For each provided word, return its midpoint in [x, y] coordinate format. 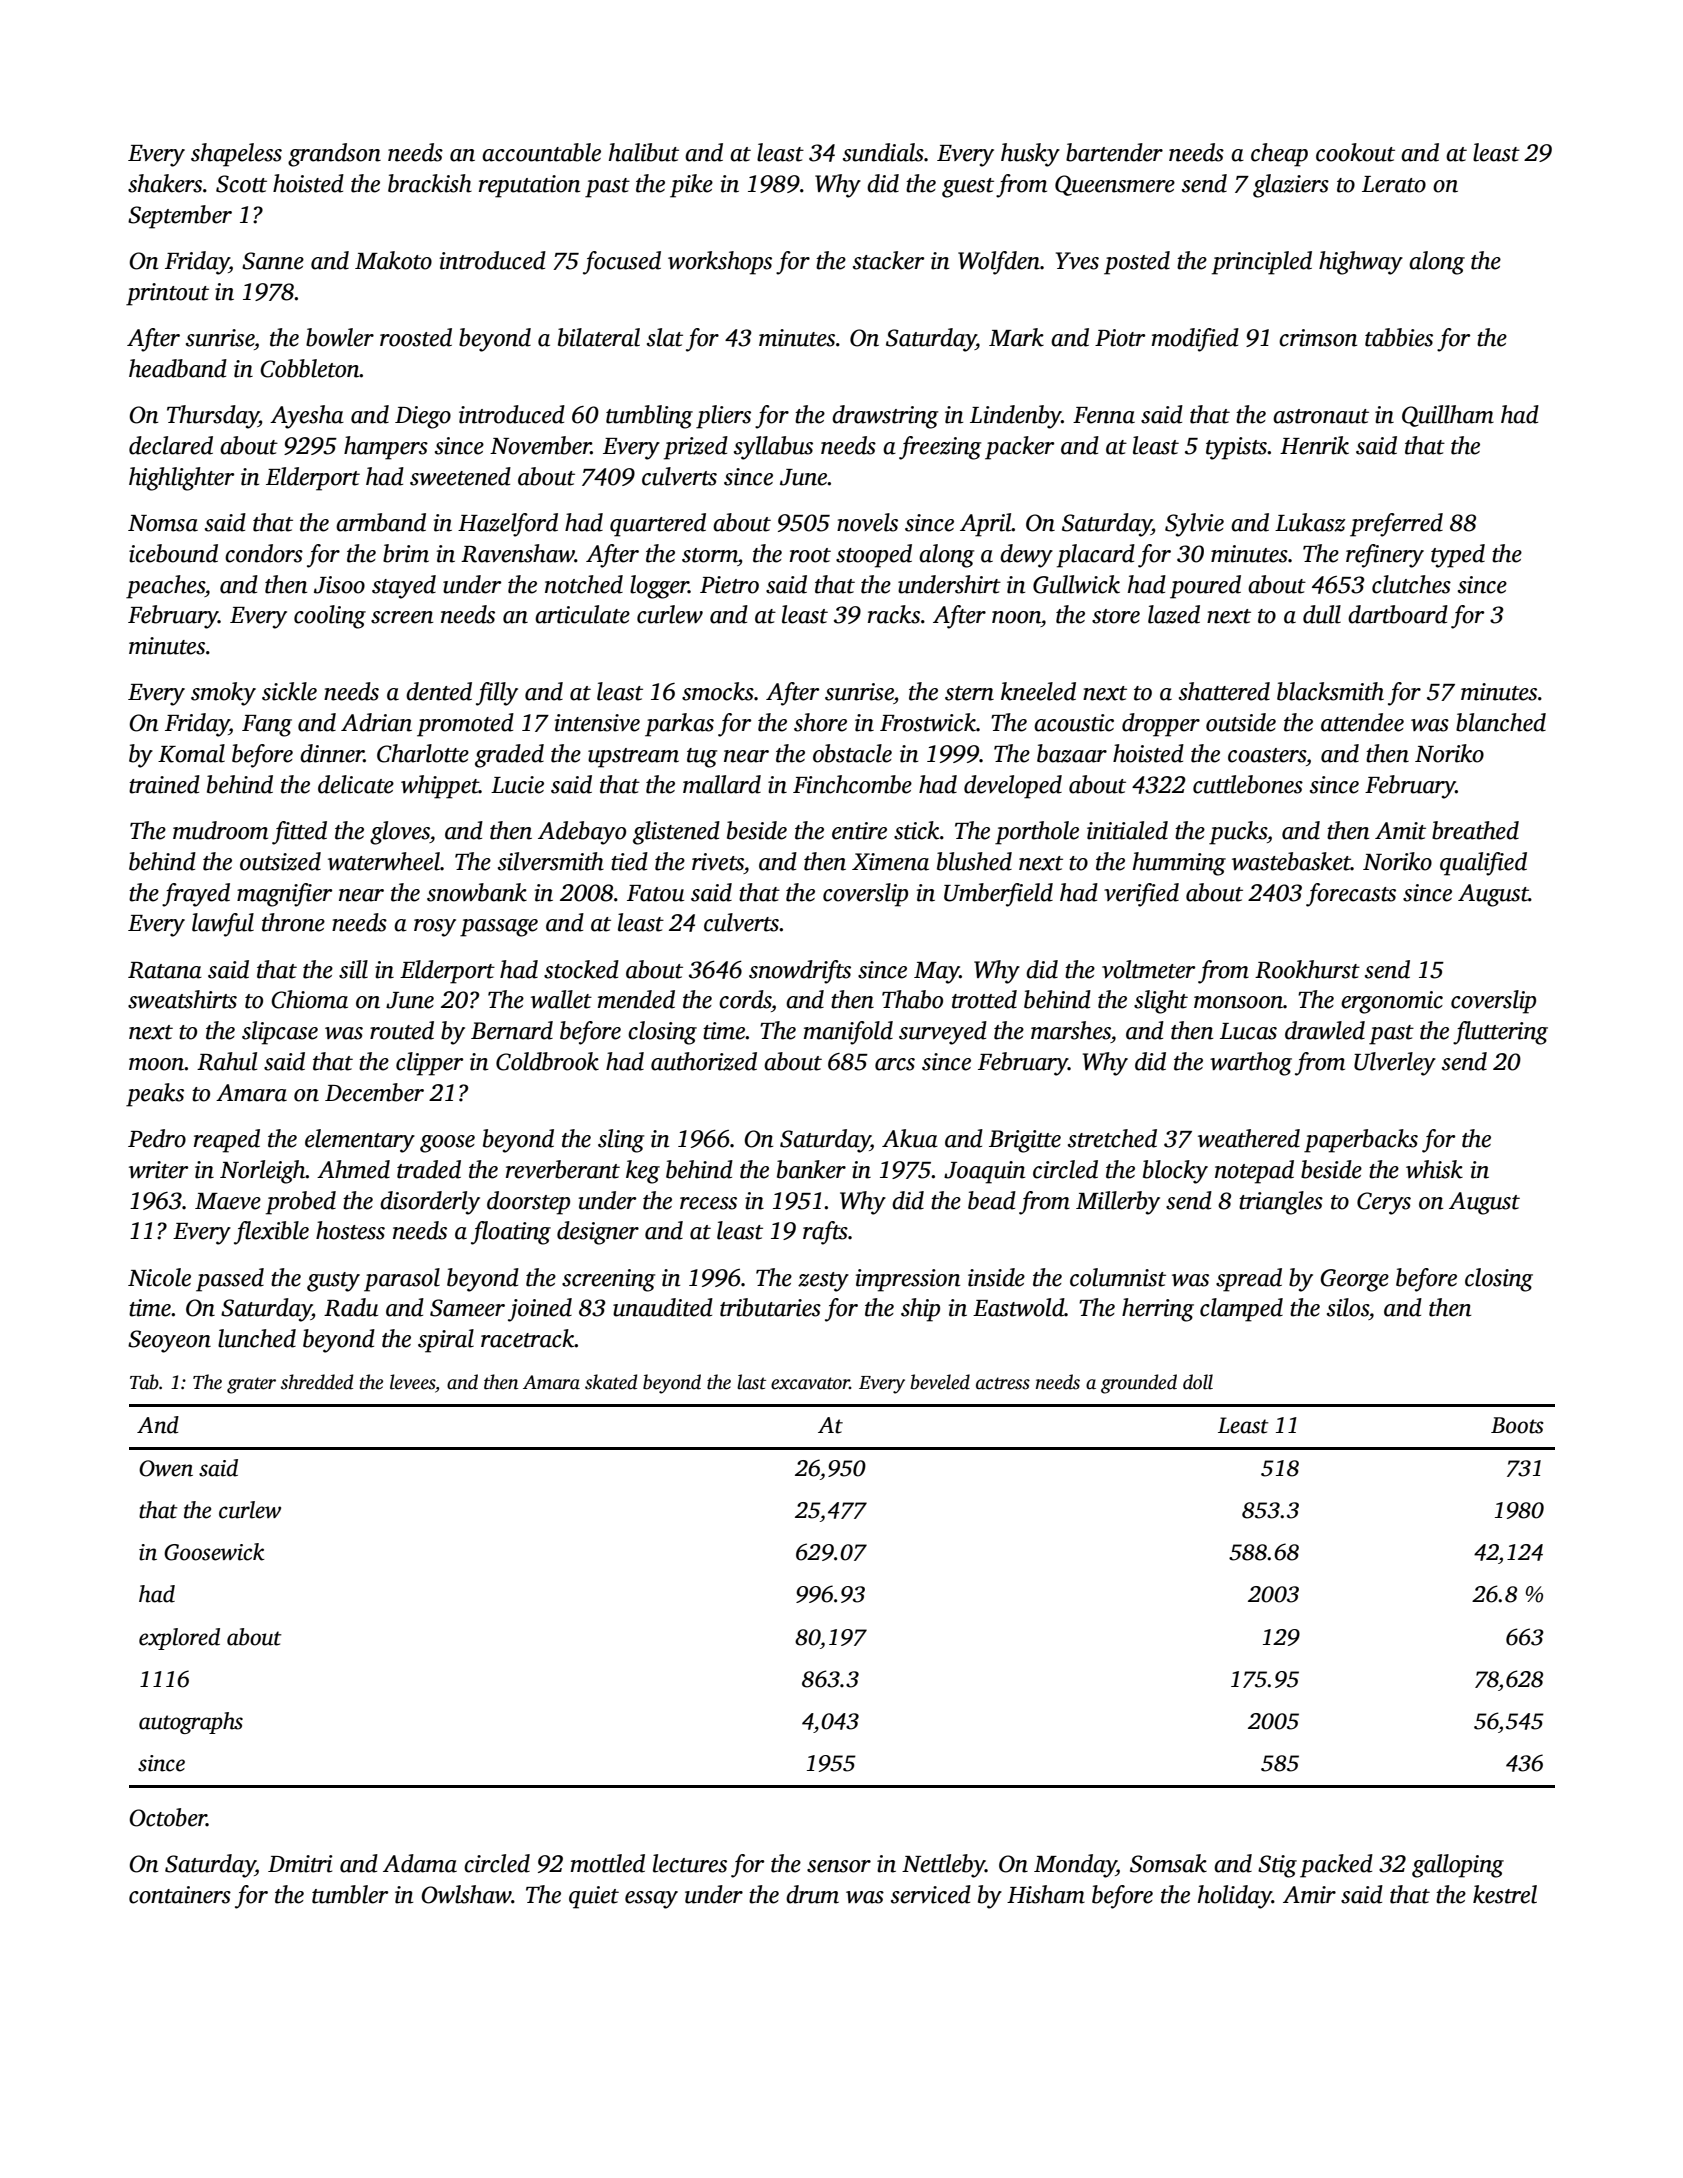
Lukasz [1310, 522]
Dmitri [300, 1864]
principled [1262, 263]
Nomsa [163, 523]
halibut [644, 152]
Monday [1075, 1866]
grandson [334, 155]
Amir [1309, 1895]
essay [651, 1900]
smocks [718, 691]
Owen [166, 1468]
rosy [435, 928]
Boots [1517, 1425]
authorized [704, 1061]
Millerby [1118, 1203]
